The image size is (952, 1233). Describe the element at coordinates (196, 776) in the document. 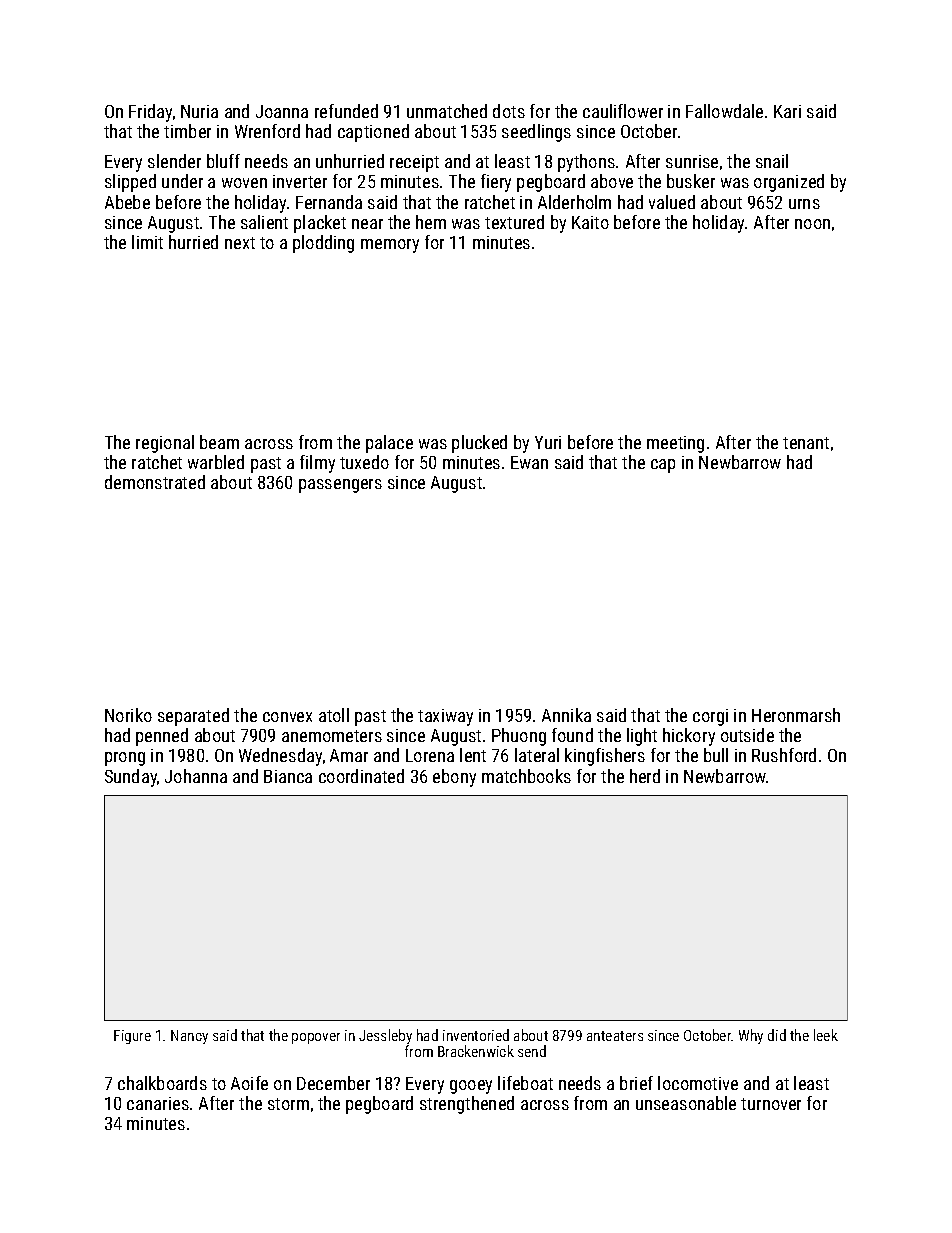

I see `Johanna` at that location.
